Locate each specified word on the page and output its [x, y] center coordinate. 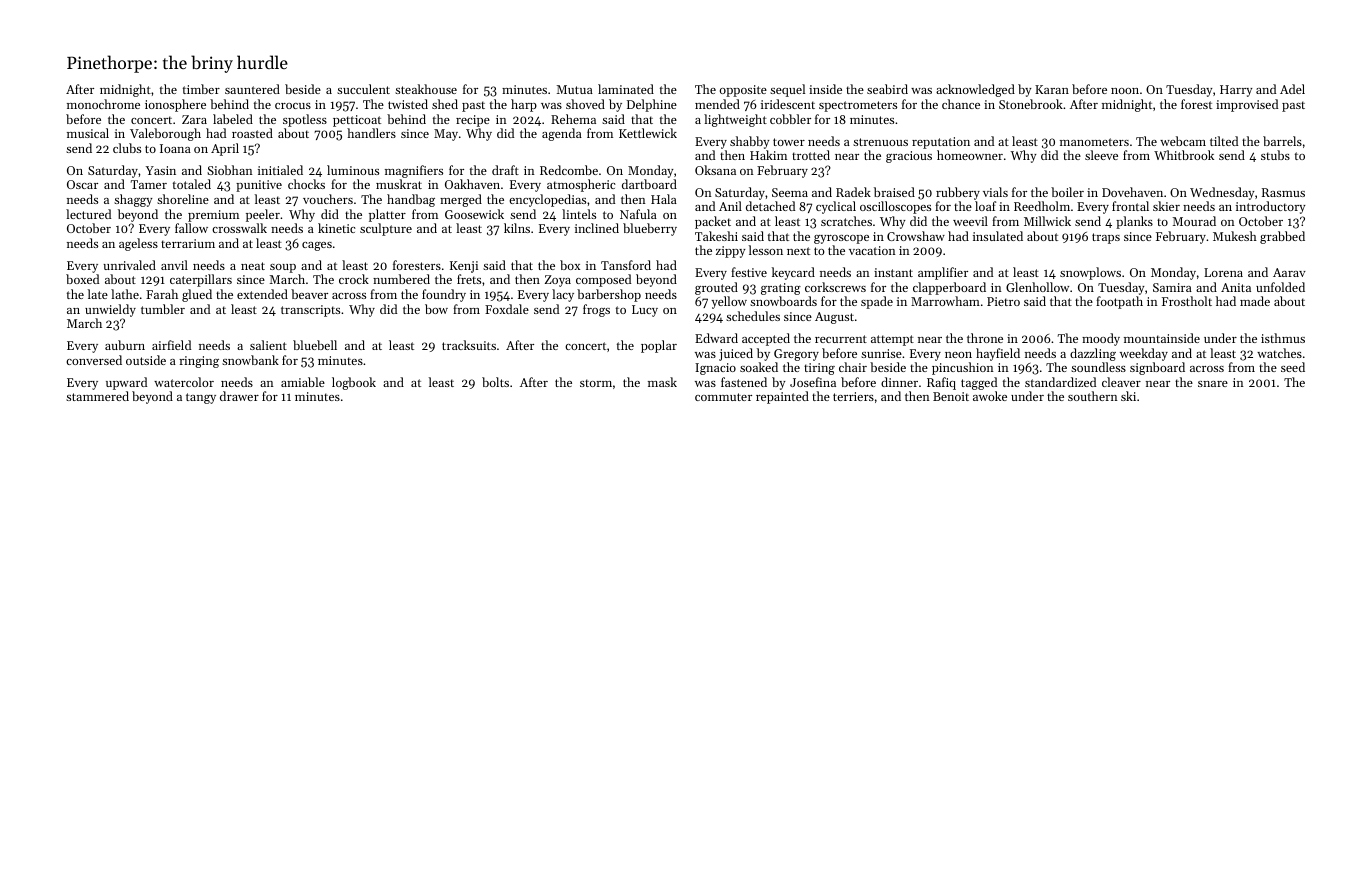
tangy [201, 398]
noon [1125, 91]
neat [253, 266]
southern [1093, 396]
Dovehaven [1132, 192]
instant [893, 272]
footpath [1119, 302]
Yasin [161, 170]
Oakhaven [472, 184]
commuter [723, 397]
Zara [194, 119]
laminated [626, 89]
